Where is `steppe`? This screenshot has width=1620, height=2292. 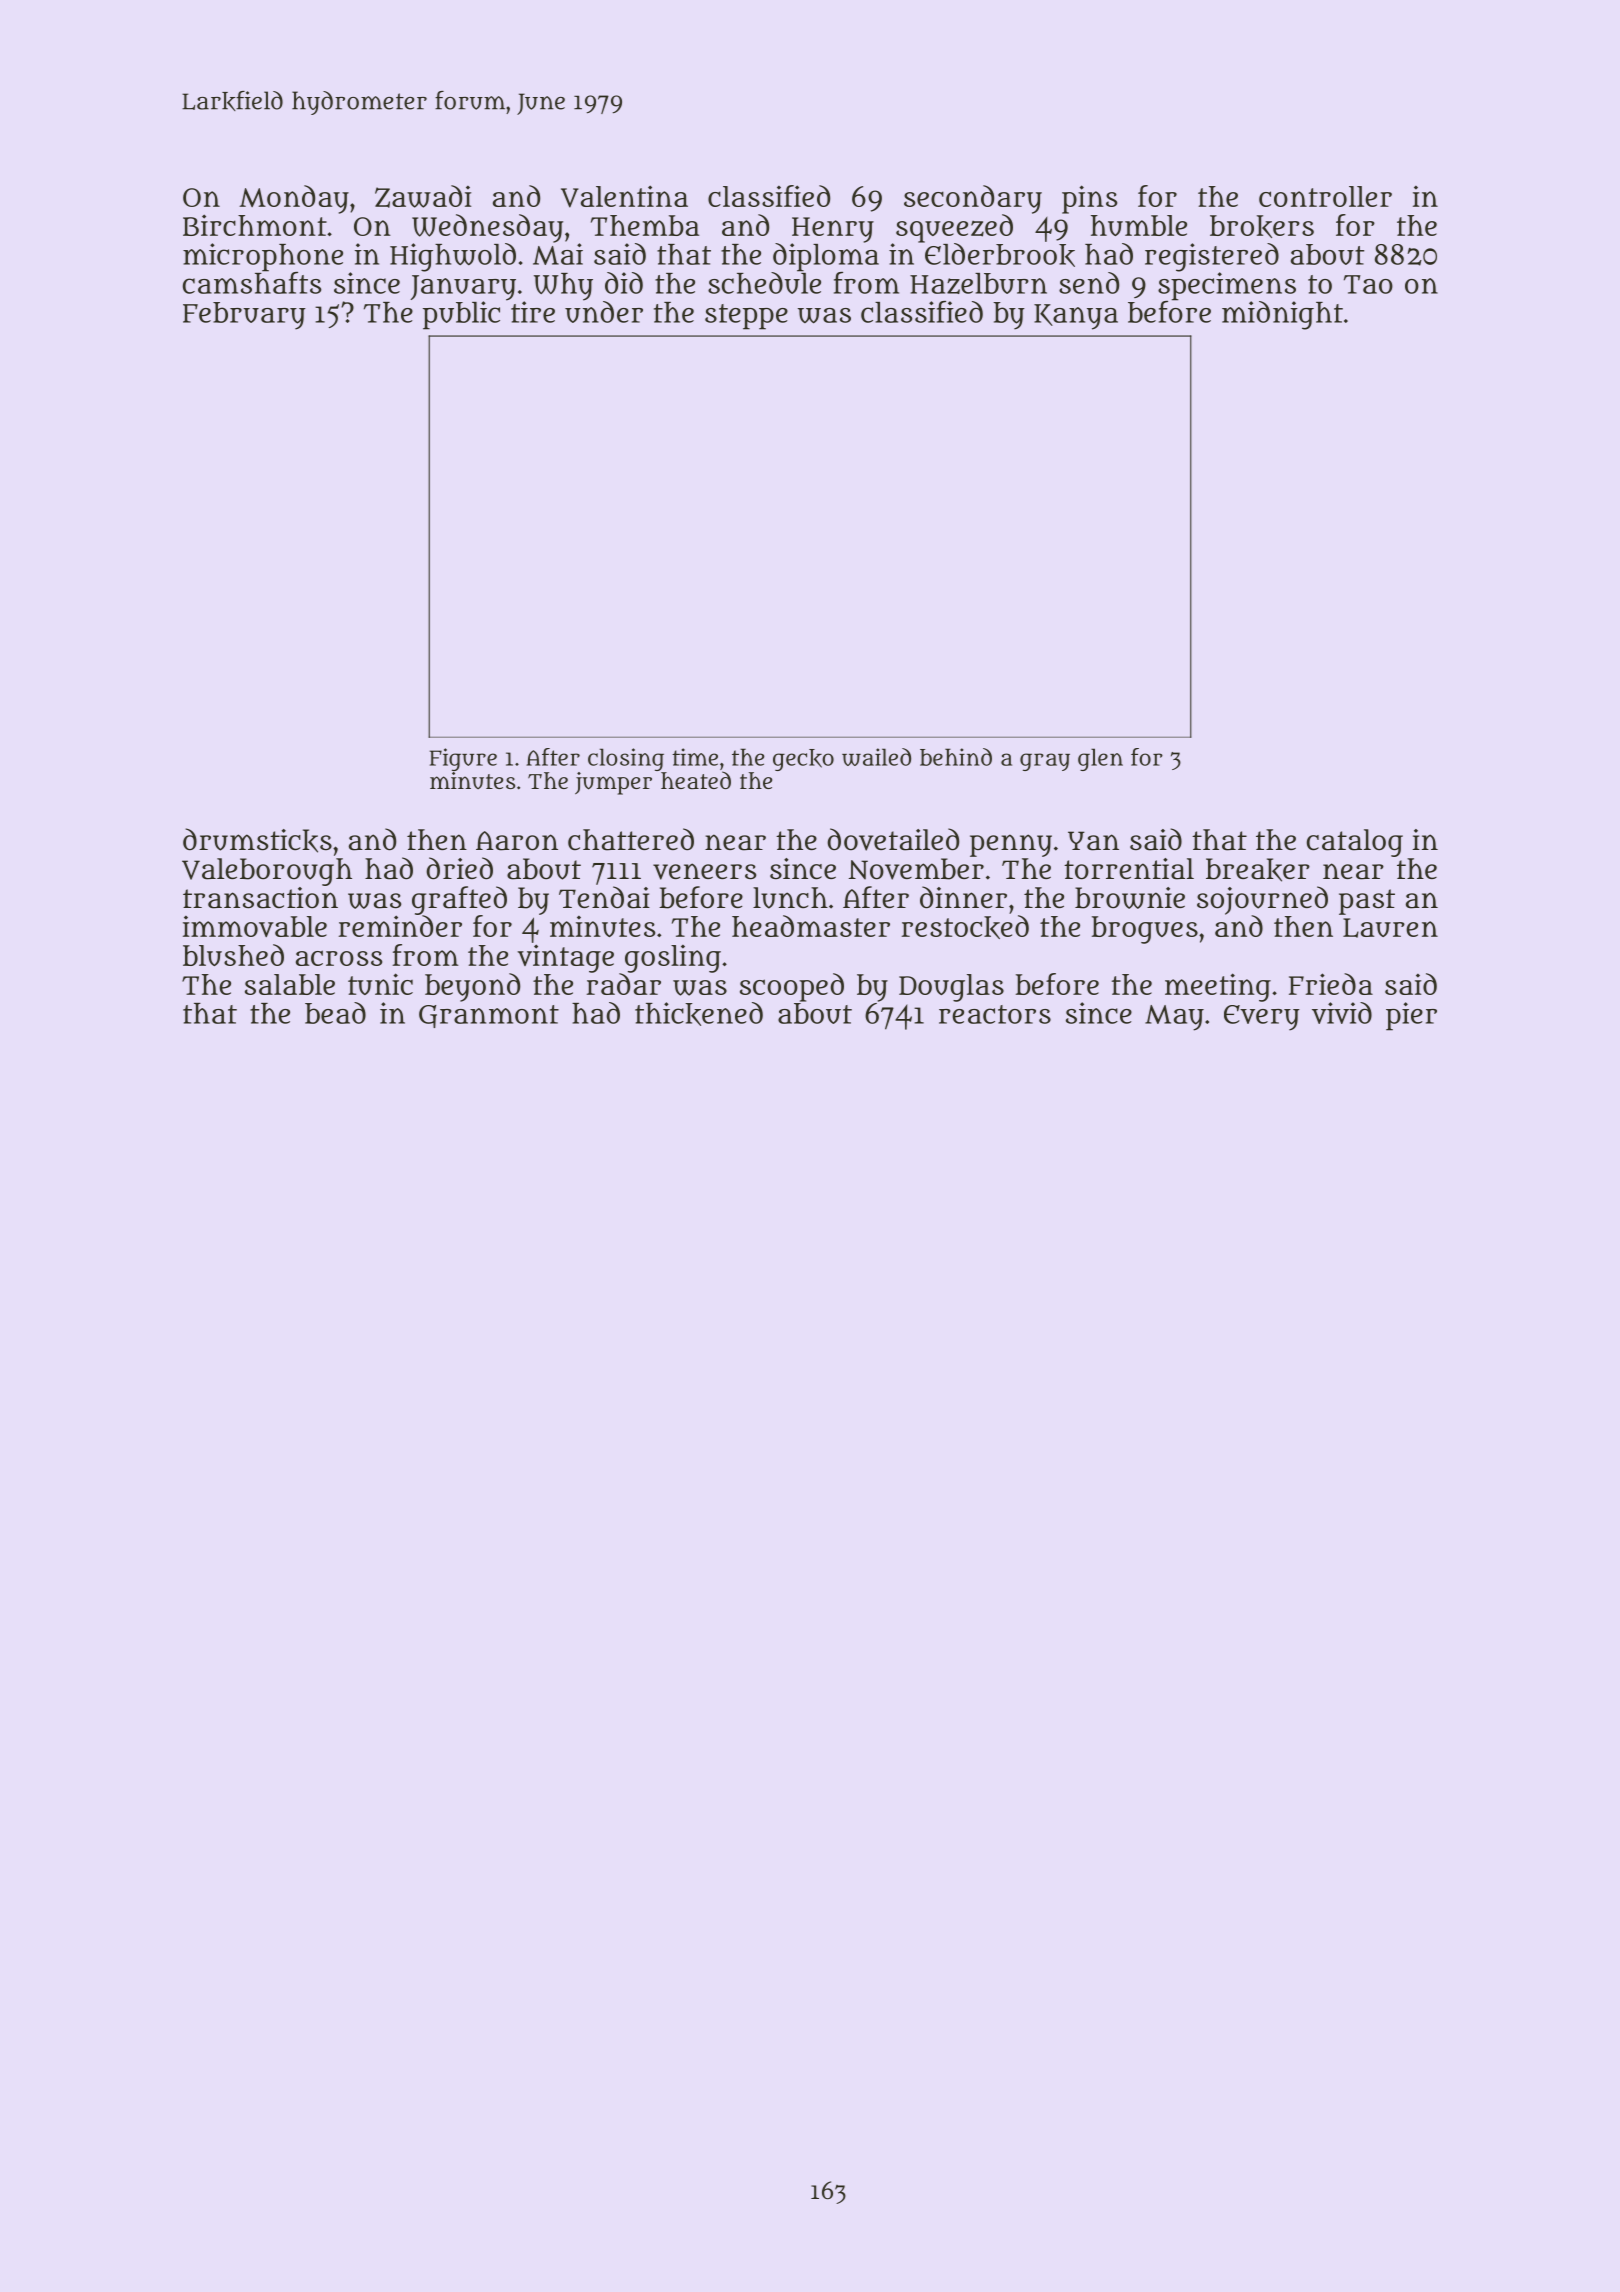 steppe is located at coordinates (746, 317).
